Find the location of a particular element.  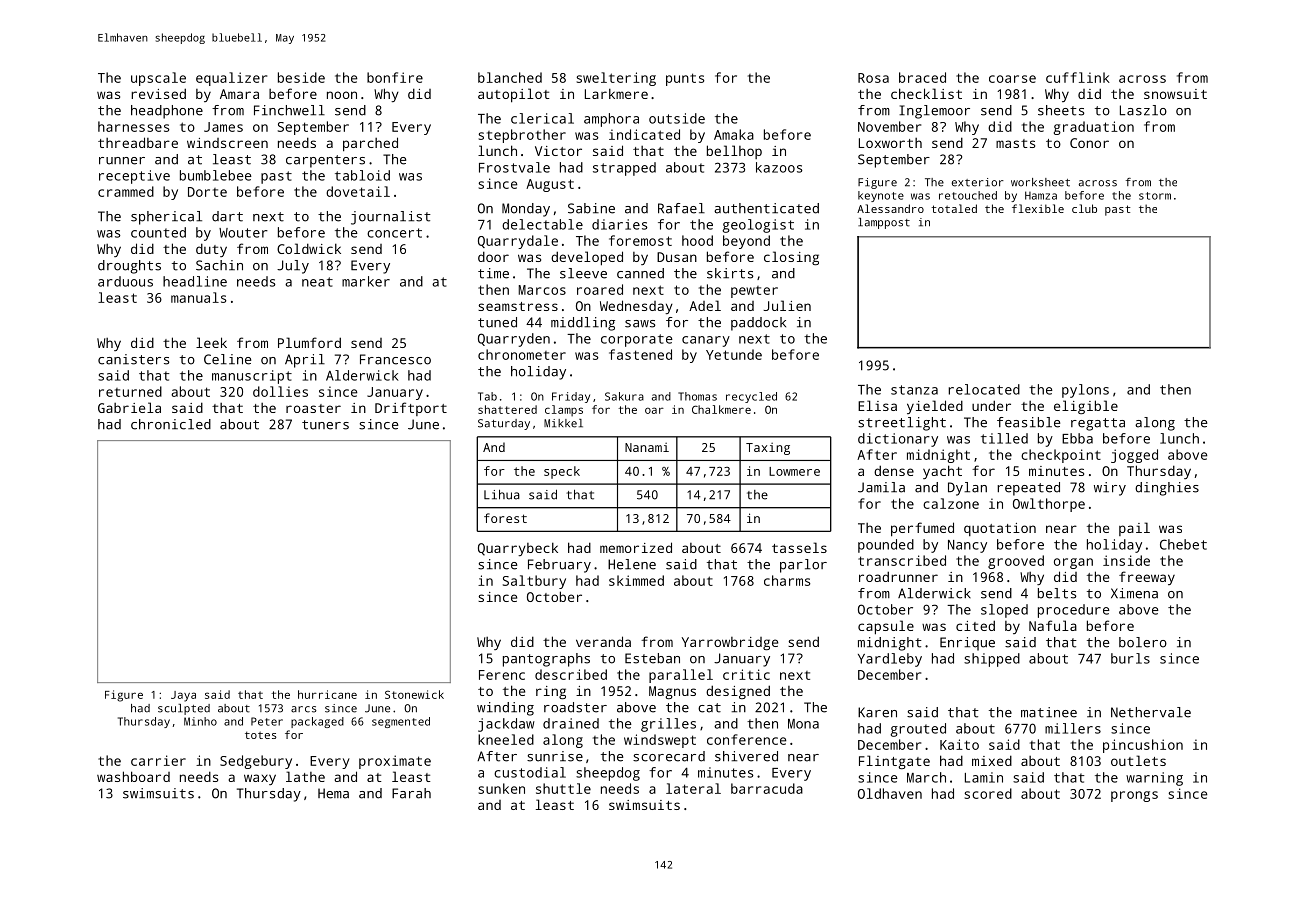

Francesco is located at coordinates (395, 359).
